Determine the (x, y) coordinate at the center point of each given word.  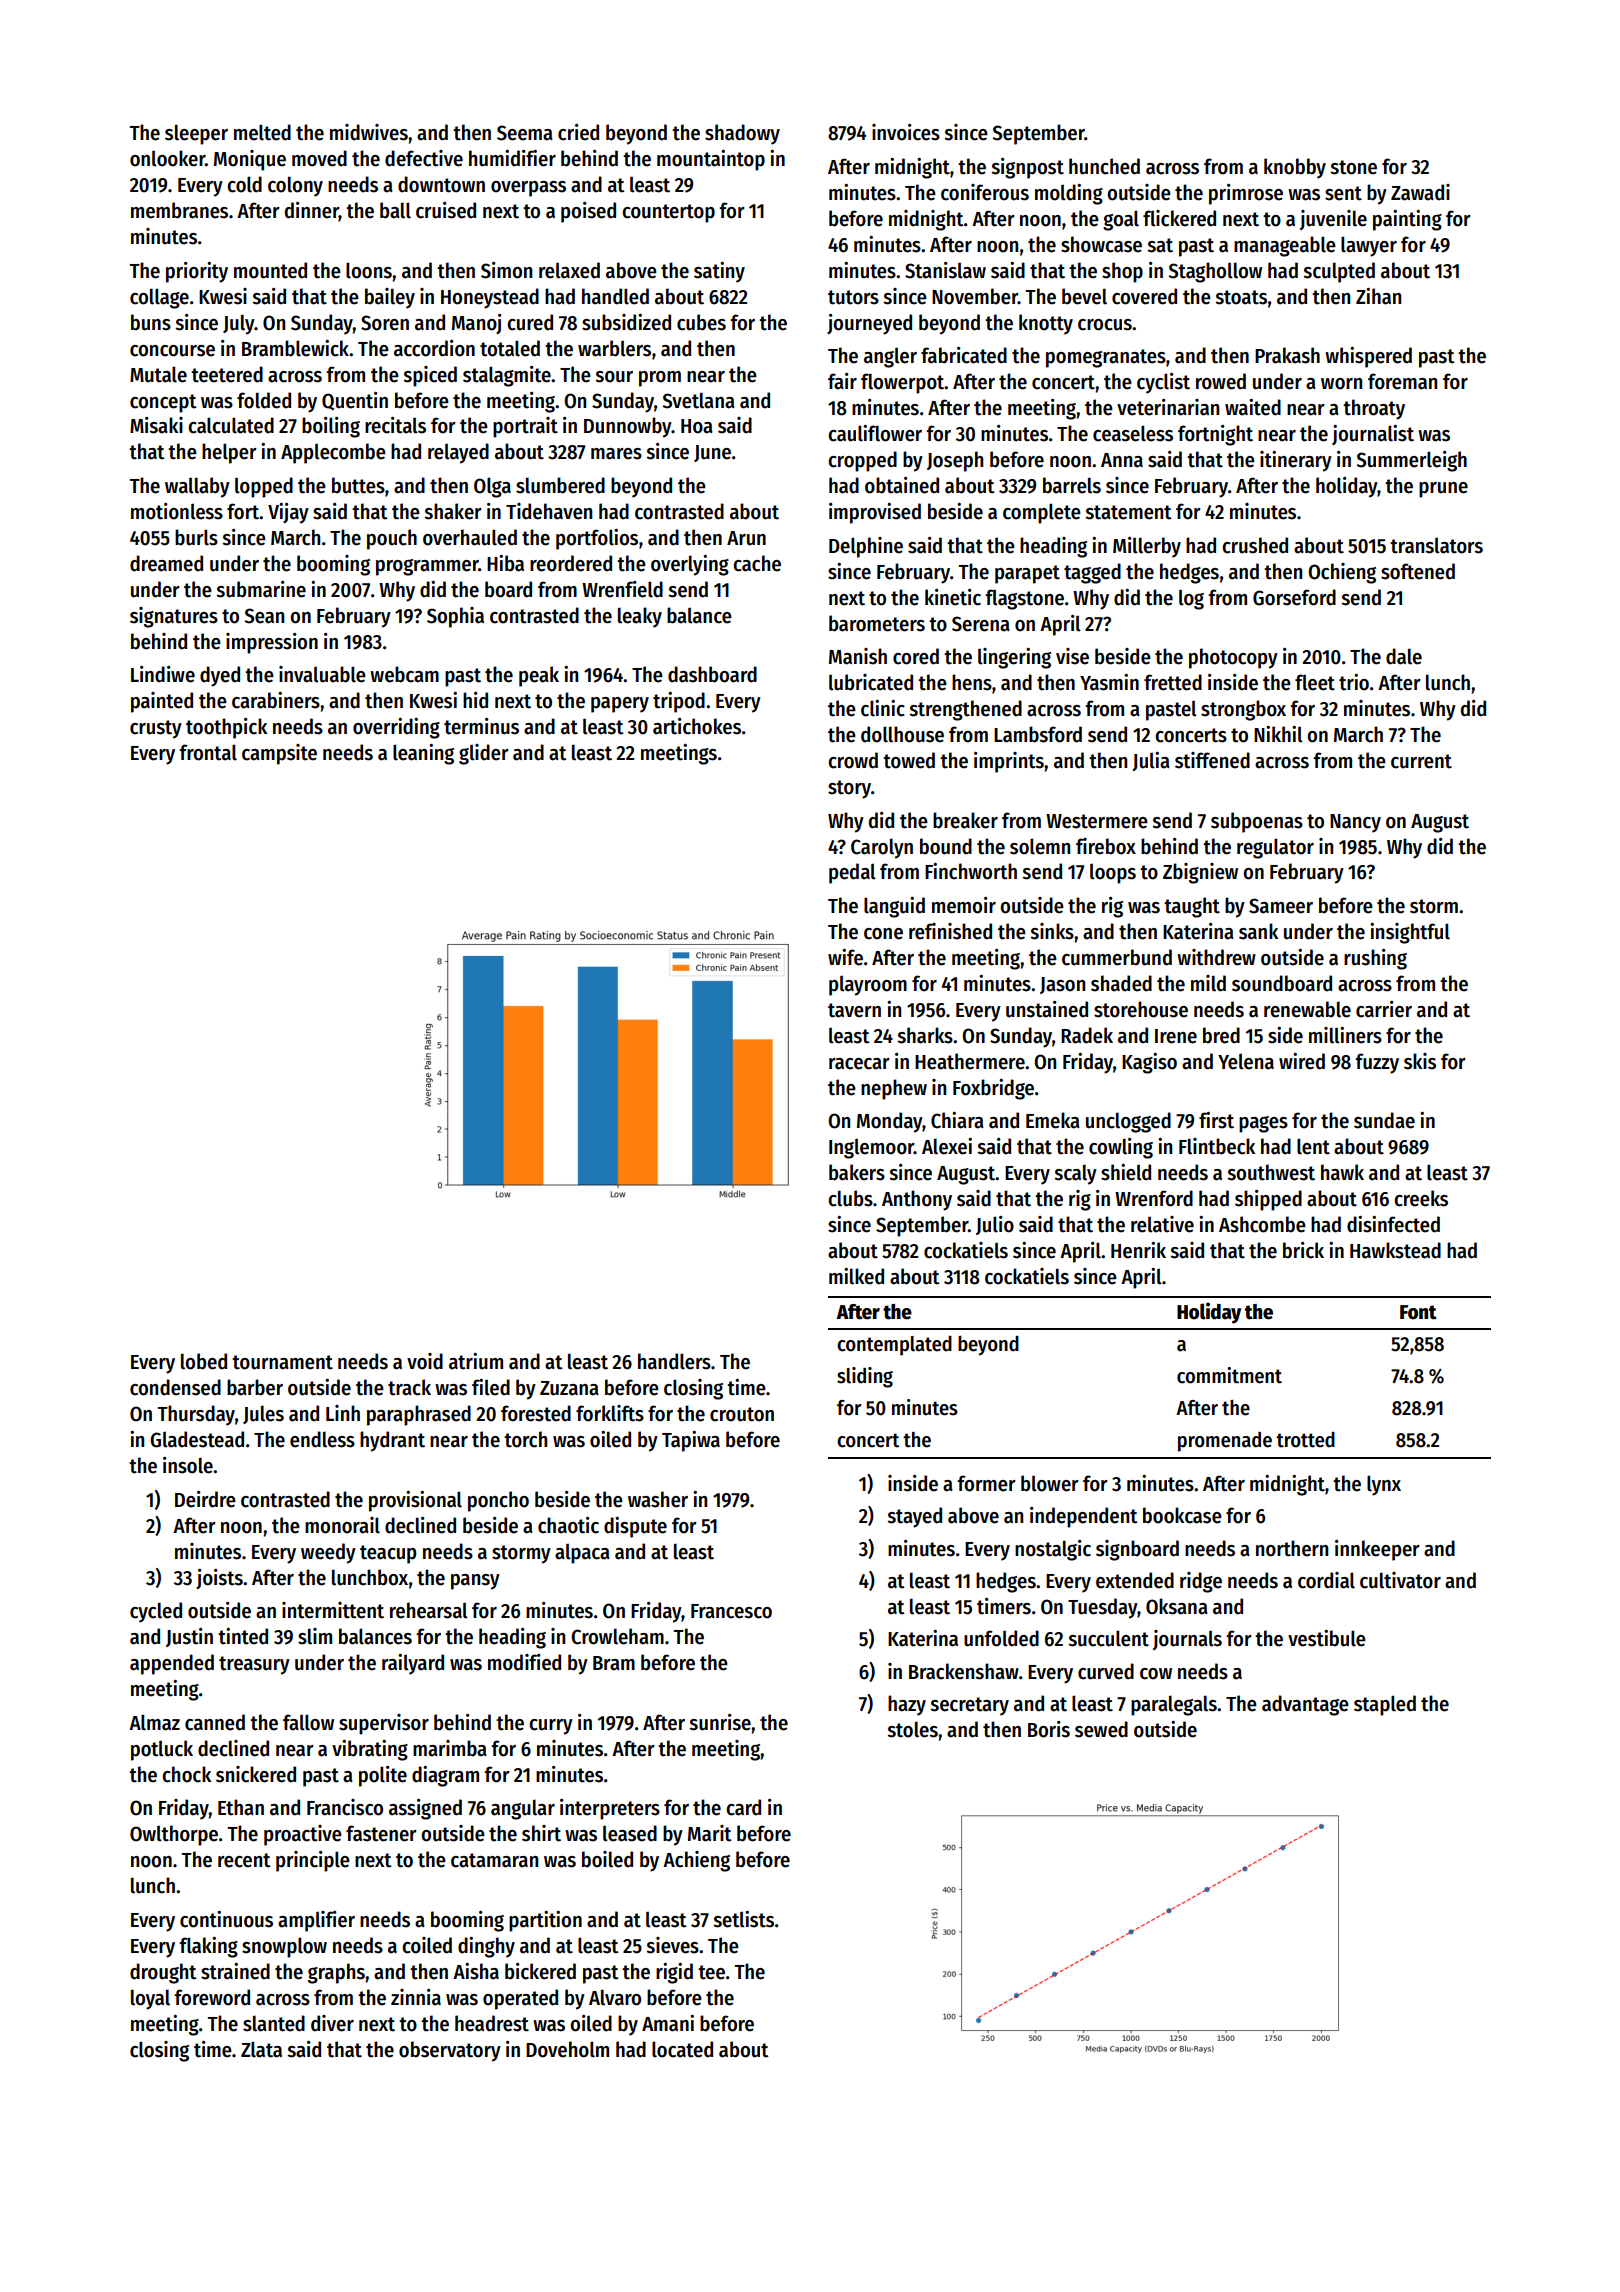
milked (856, 1276)
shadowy (742, 134)
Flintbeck (1217, 1146)
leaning (423, 754)
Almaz (154, 1722)
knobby (1295, 168)
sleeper (196, 134)
